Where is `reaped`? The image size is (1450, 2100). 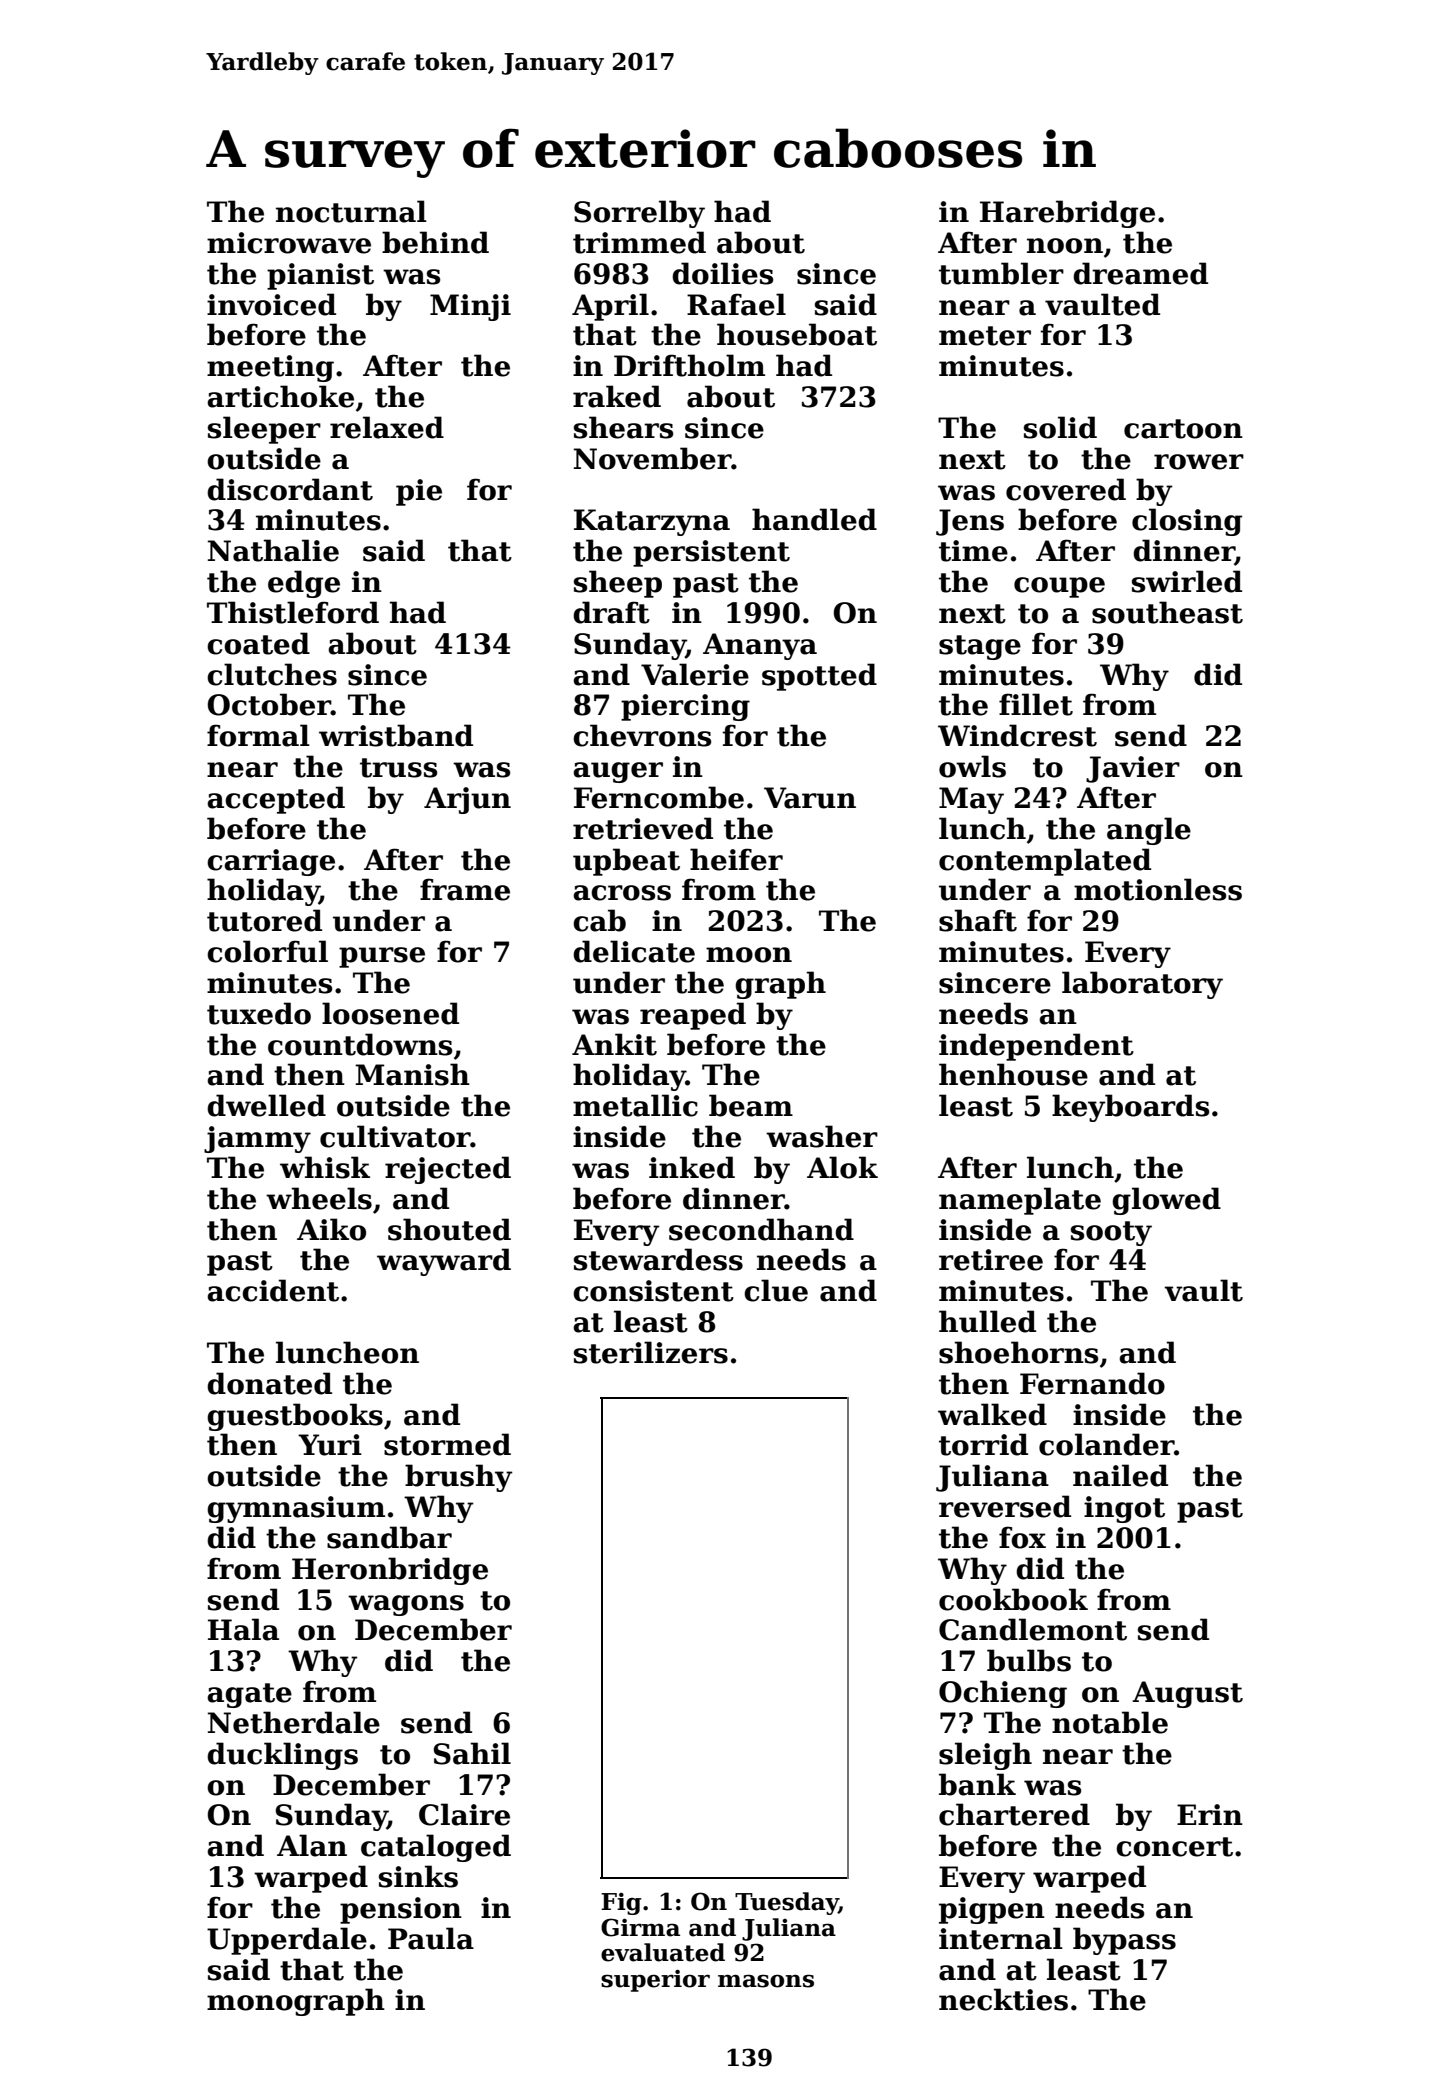
reaped is located at coordinates (693, 1016).
